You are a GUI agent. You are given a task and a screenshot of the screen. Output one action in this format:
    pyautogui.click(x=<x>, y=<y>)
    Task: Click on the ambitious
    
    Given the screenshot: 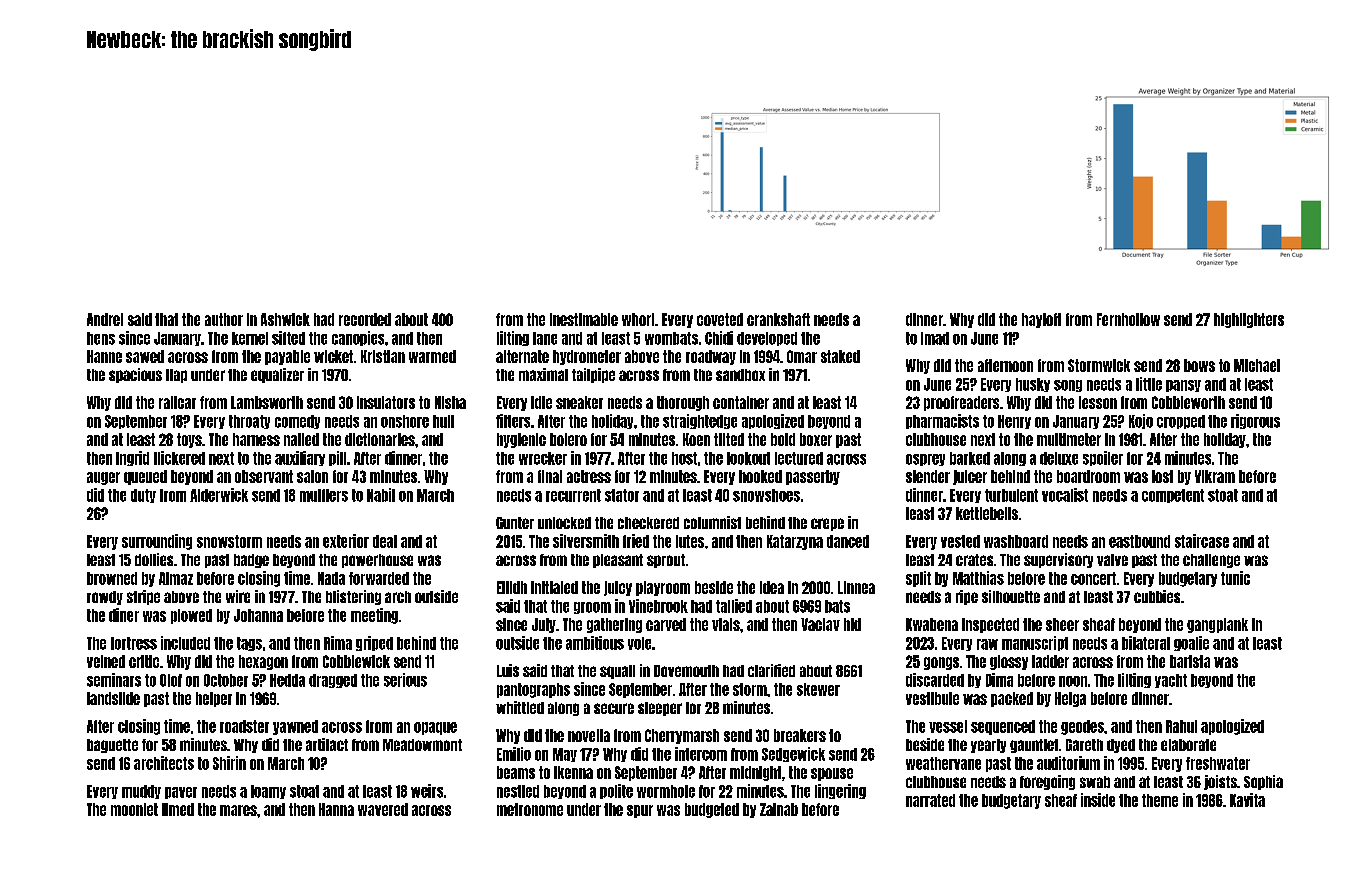 What is the action you would take?
    pyautogui.click(x=595, y=643)
